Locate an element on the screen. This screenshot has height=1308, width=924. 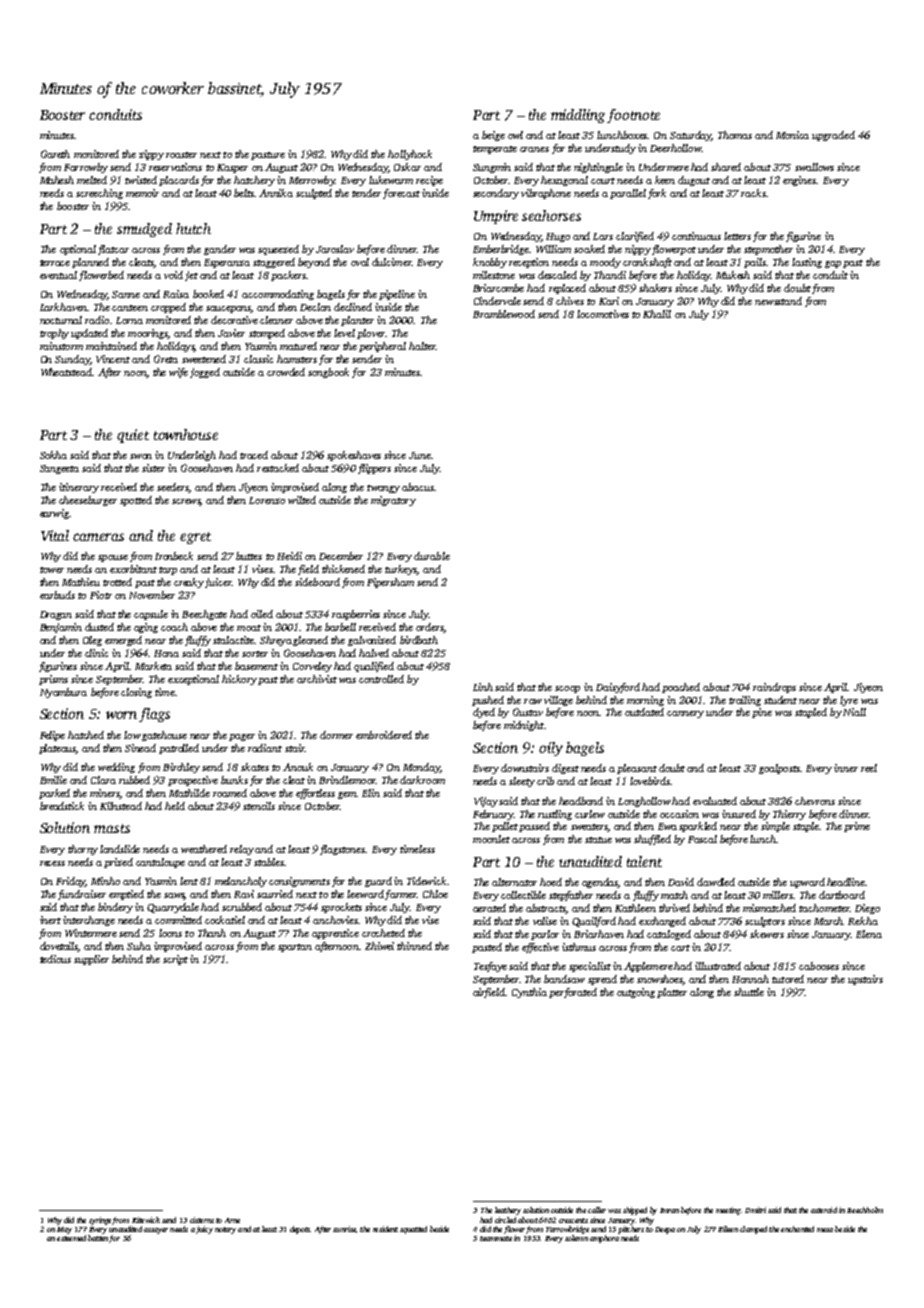
lyre is located at coordinates (849, 701).
